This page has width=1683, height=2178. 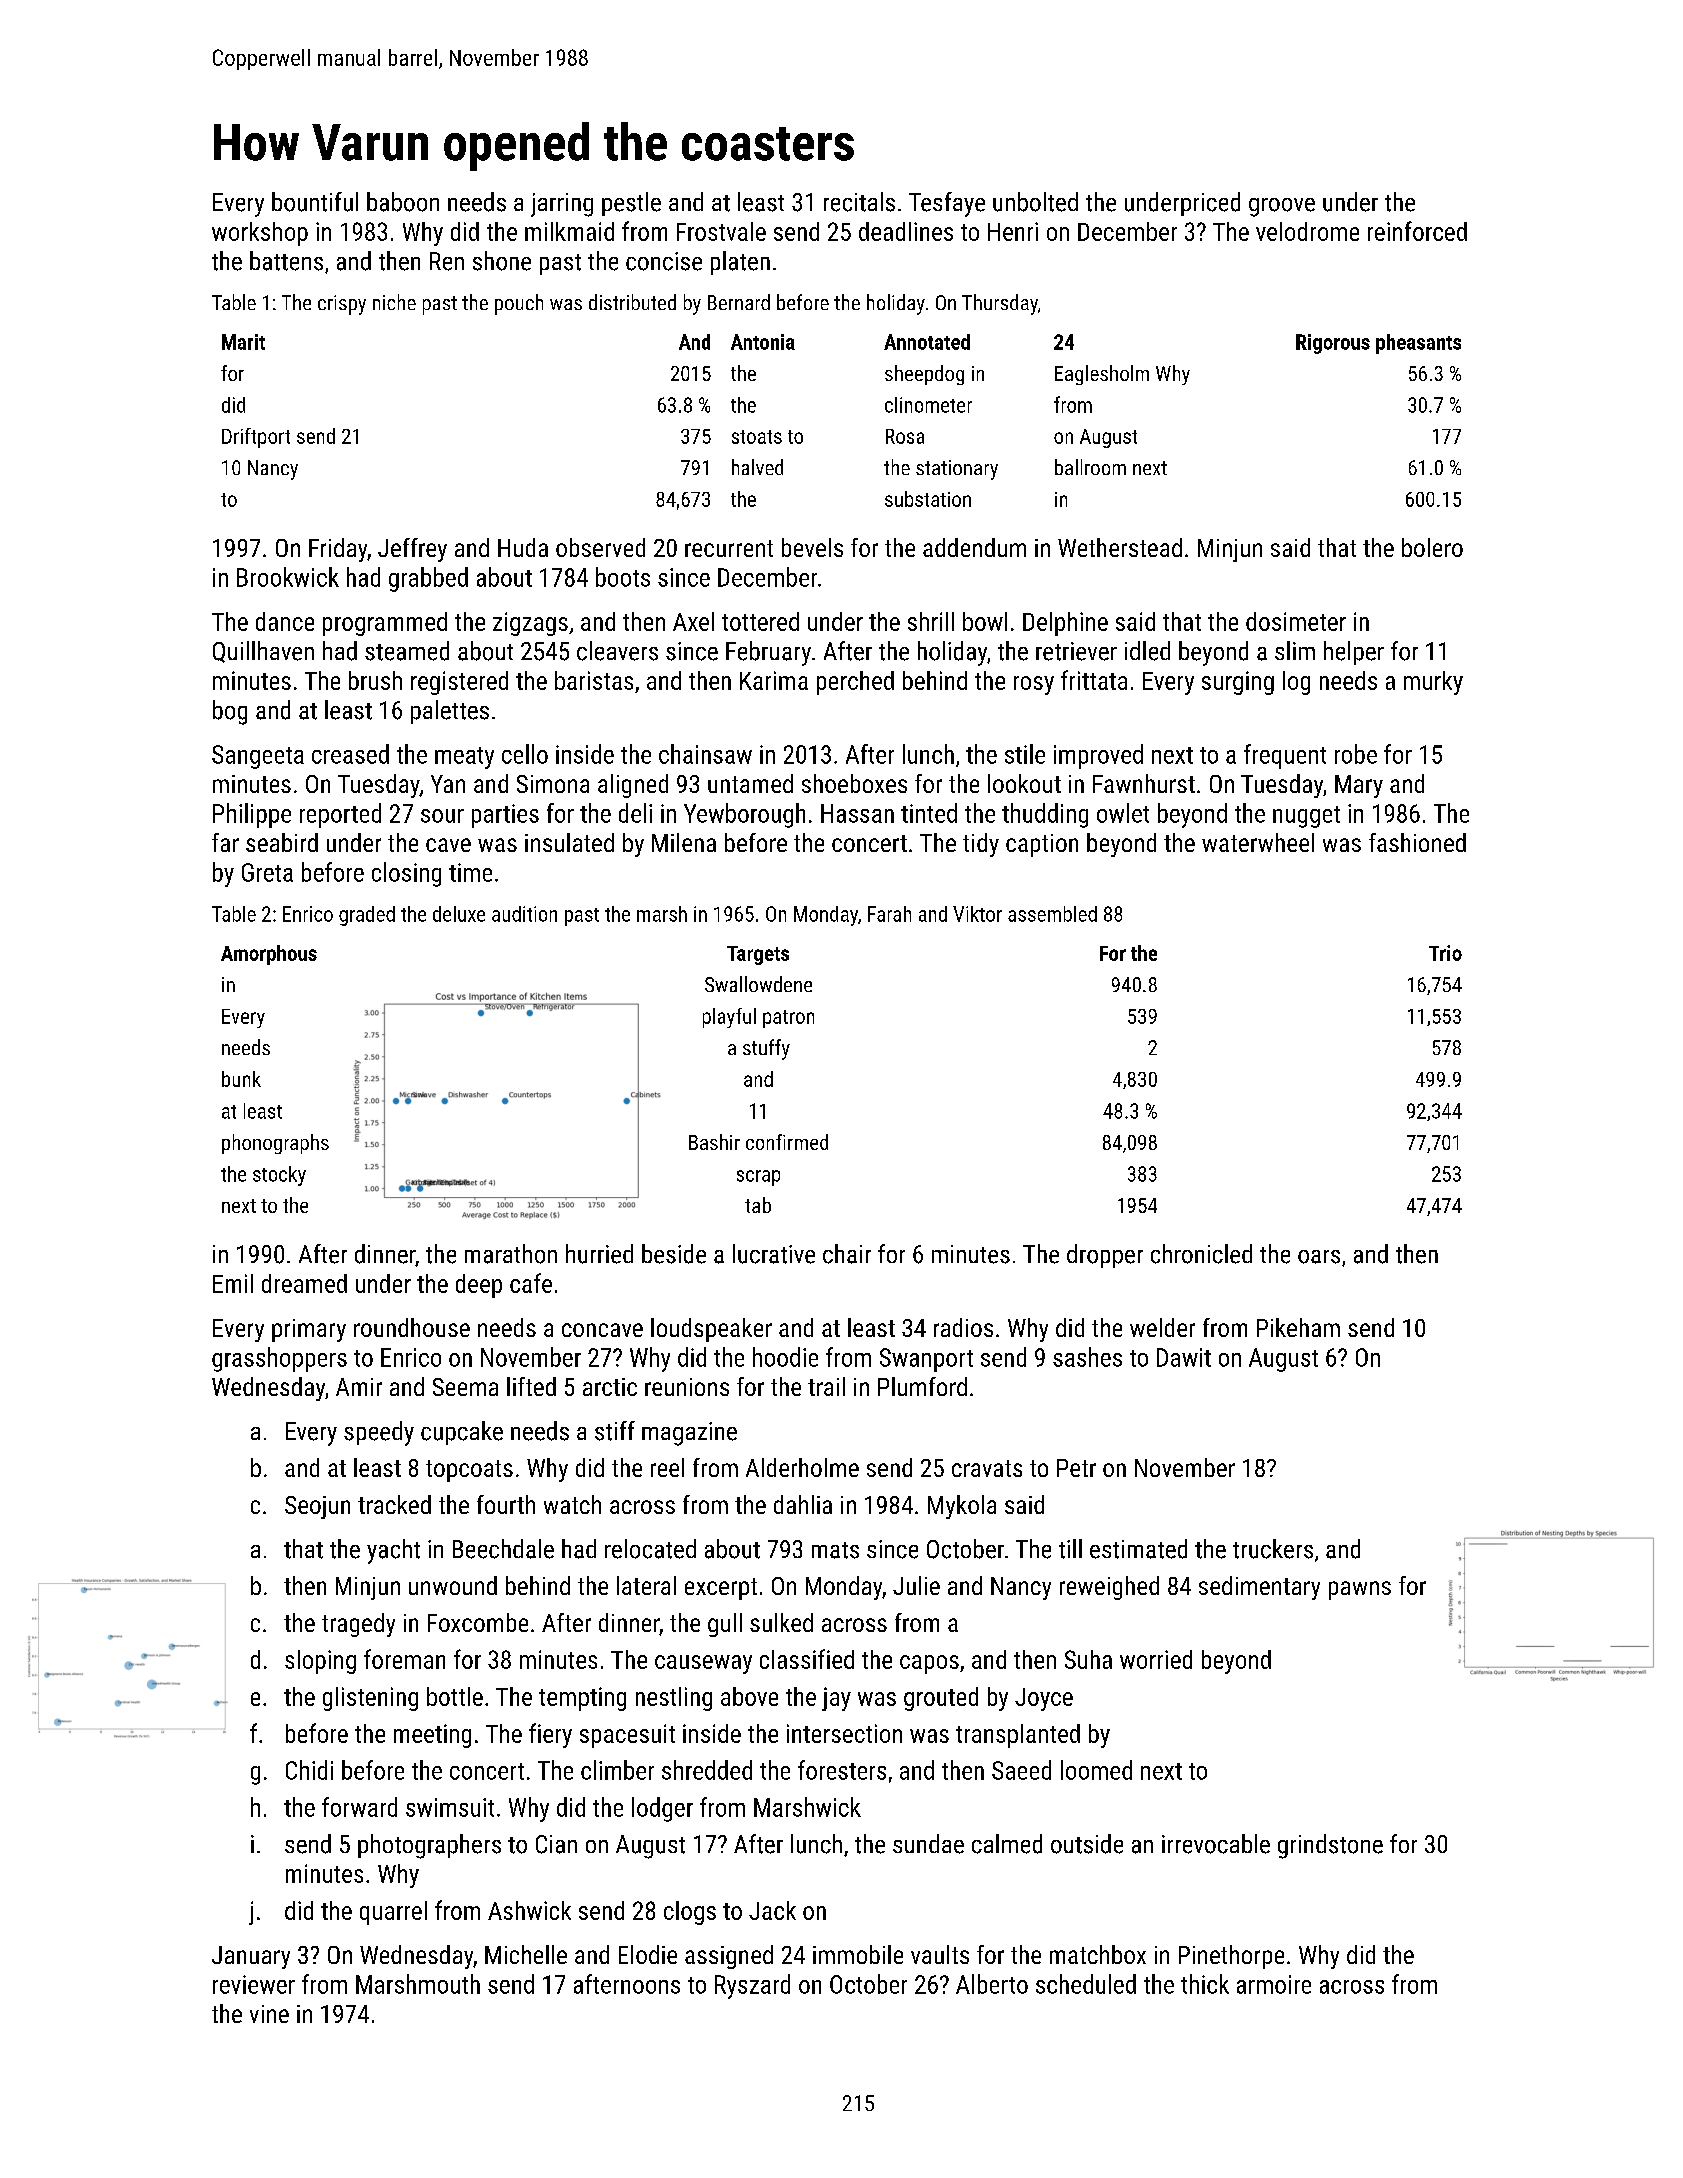 What do you see at coordinates (962, 1507) in the page?
I see `Mykola` at bounding box center [962, 1507].
